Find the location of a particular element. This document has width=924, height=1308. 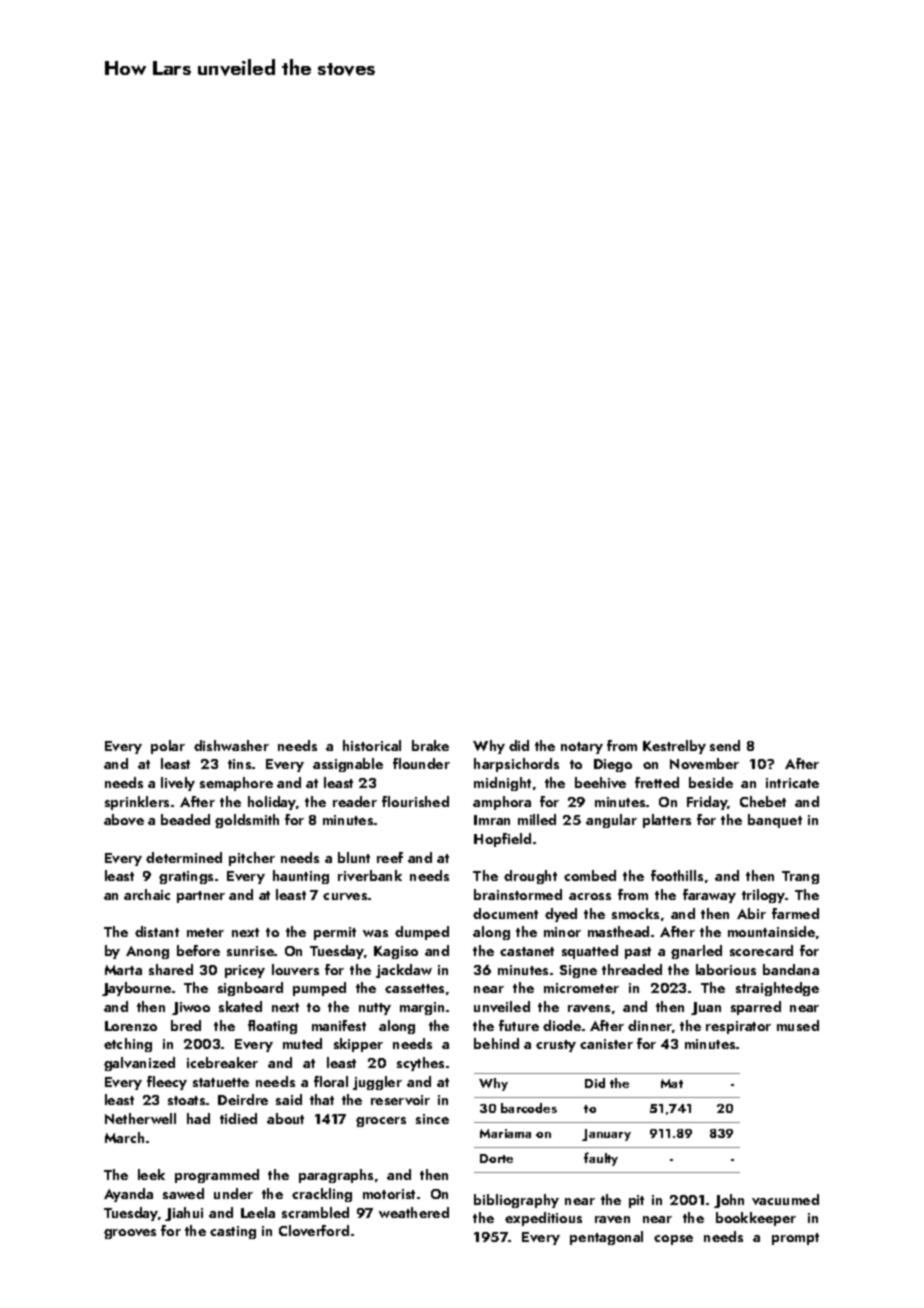

castanet is located at coordinates (527, 951).
